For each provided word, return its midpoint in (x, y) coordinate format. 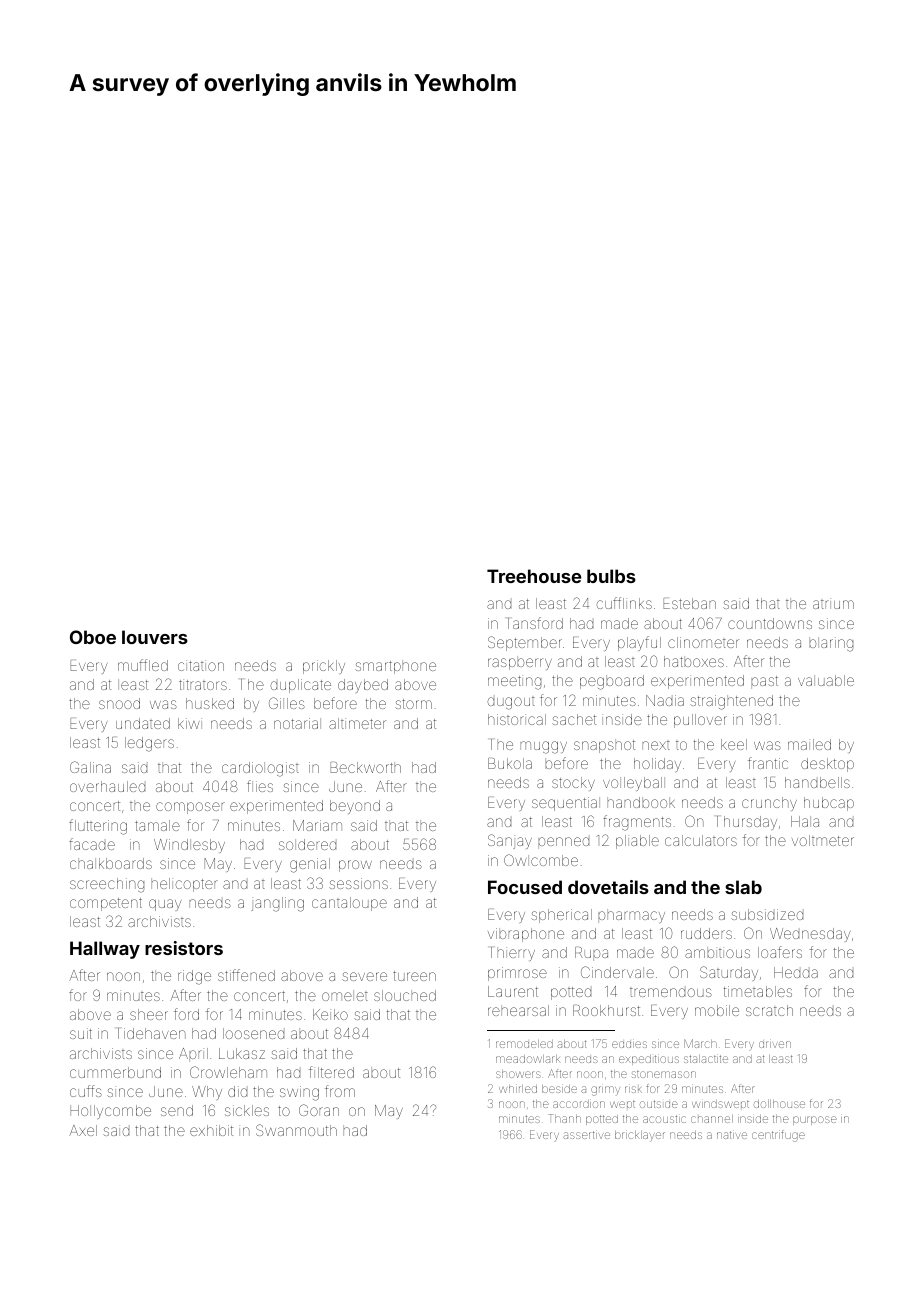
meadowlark (528, 1059)
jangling (278, 904)
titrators (203, 685)
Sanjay (510, 841)
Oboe (93, 637)
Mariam (317, 825)
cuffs (86, 1091)
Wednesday (810, 935)
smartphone (395, 667)
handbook (641, 802)
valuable (826, 680)
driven (775, 1044)
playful (639, 643)
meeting (514, 683)
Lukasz (242, 1053)
